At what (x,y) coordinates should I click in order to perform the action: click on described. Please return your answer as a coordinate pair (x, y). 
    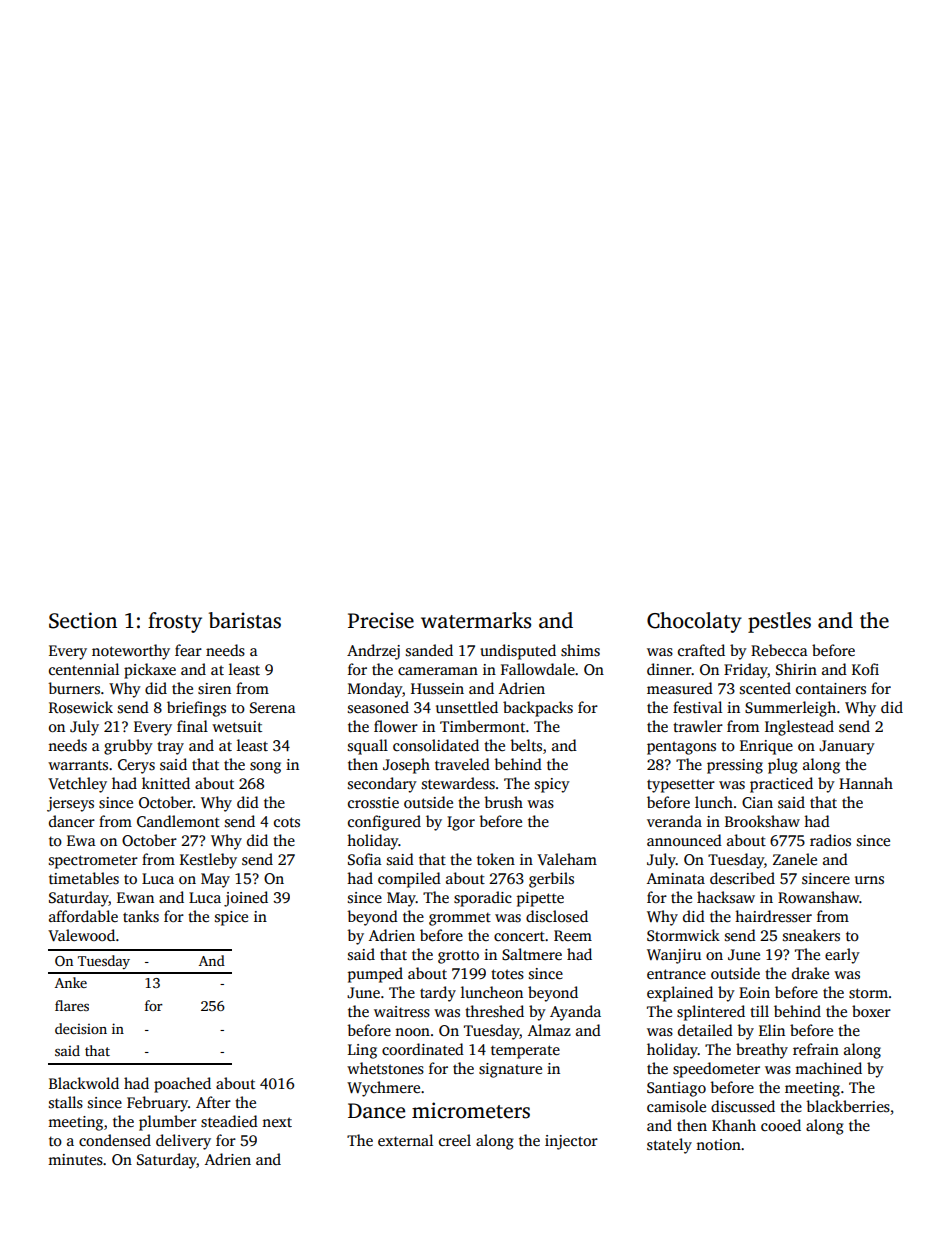
    Looking at the image, I should click on (742, 878).
